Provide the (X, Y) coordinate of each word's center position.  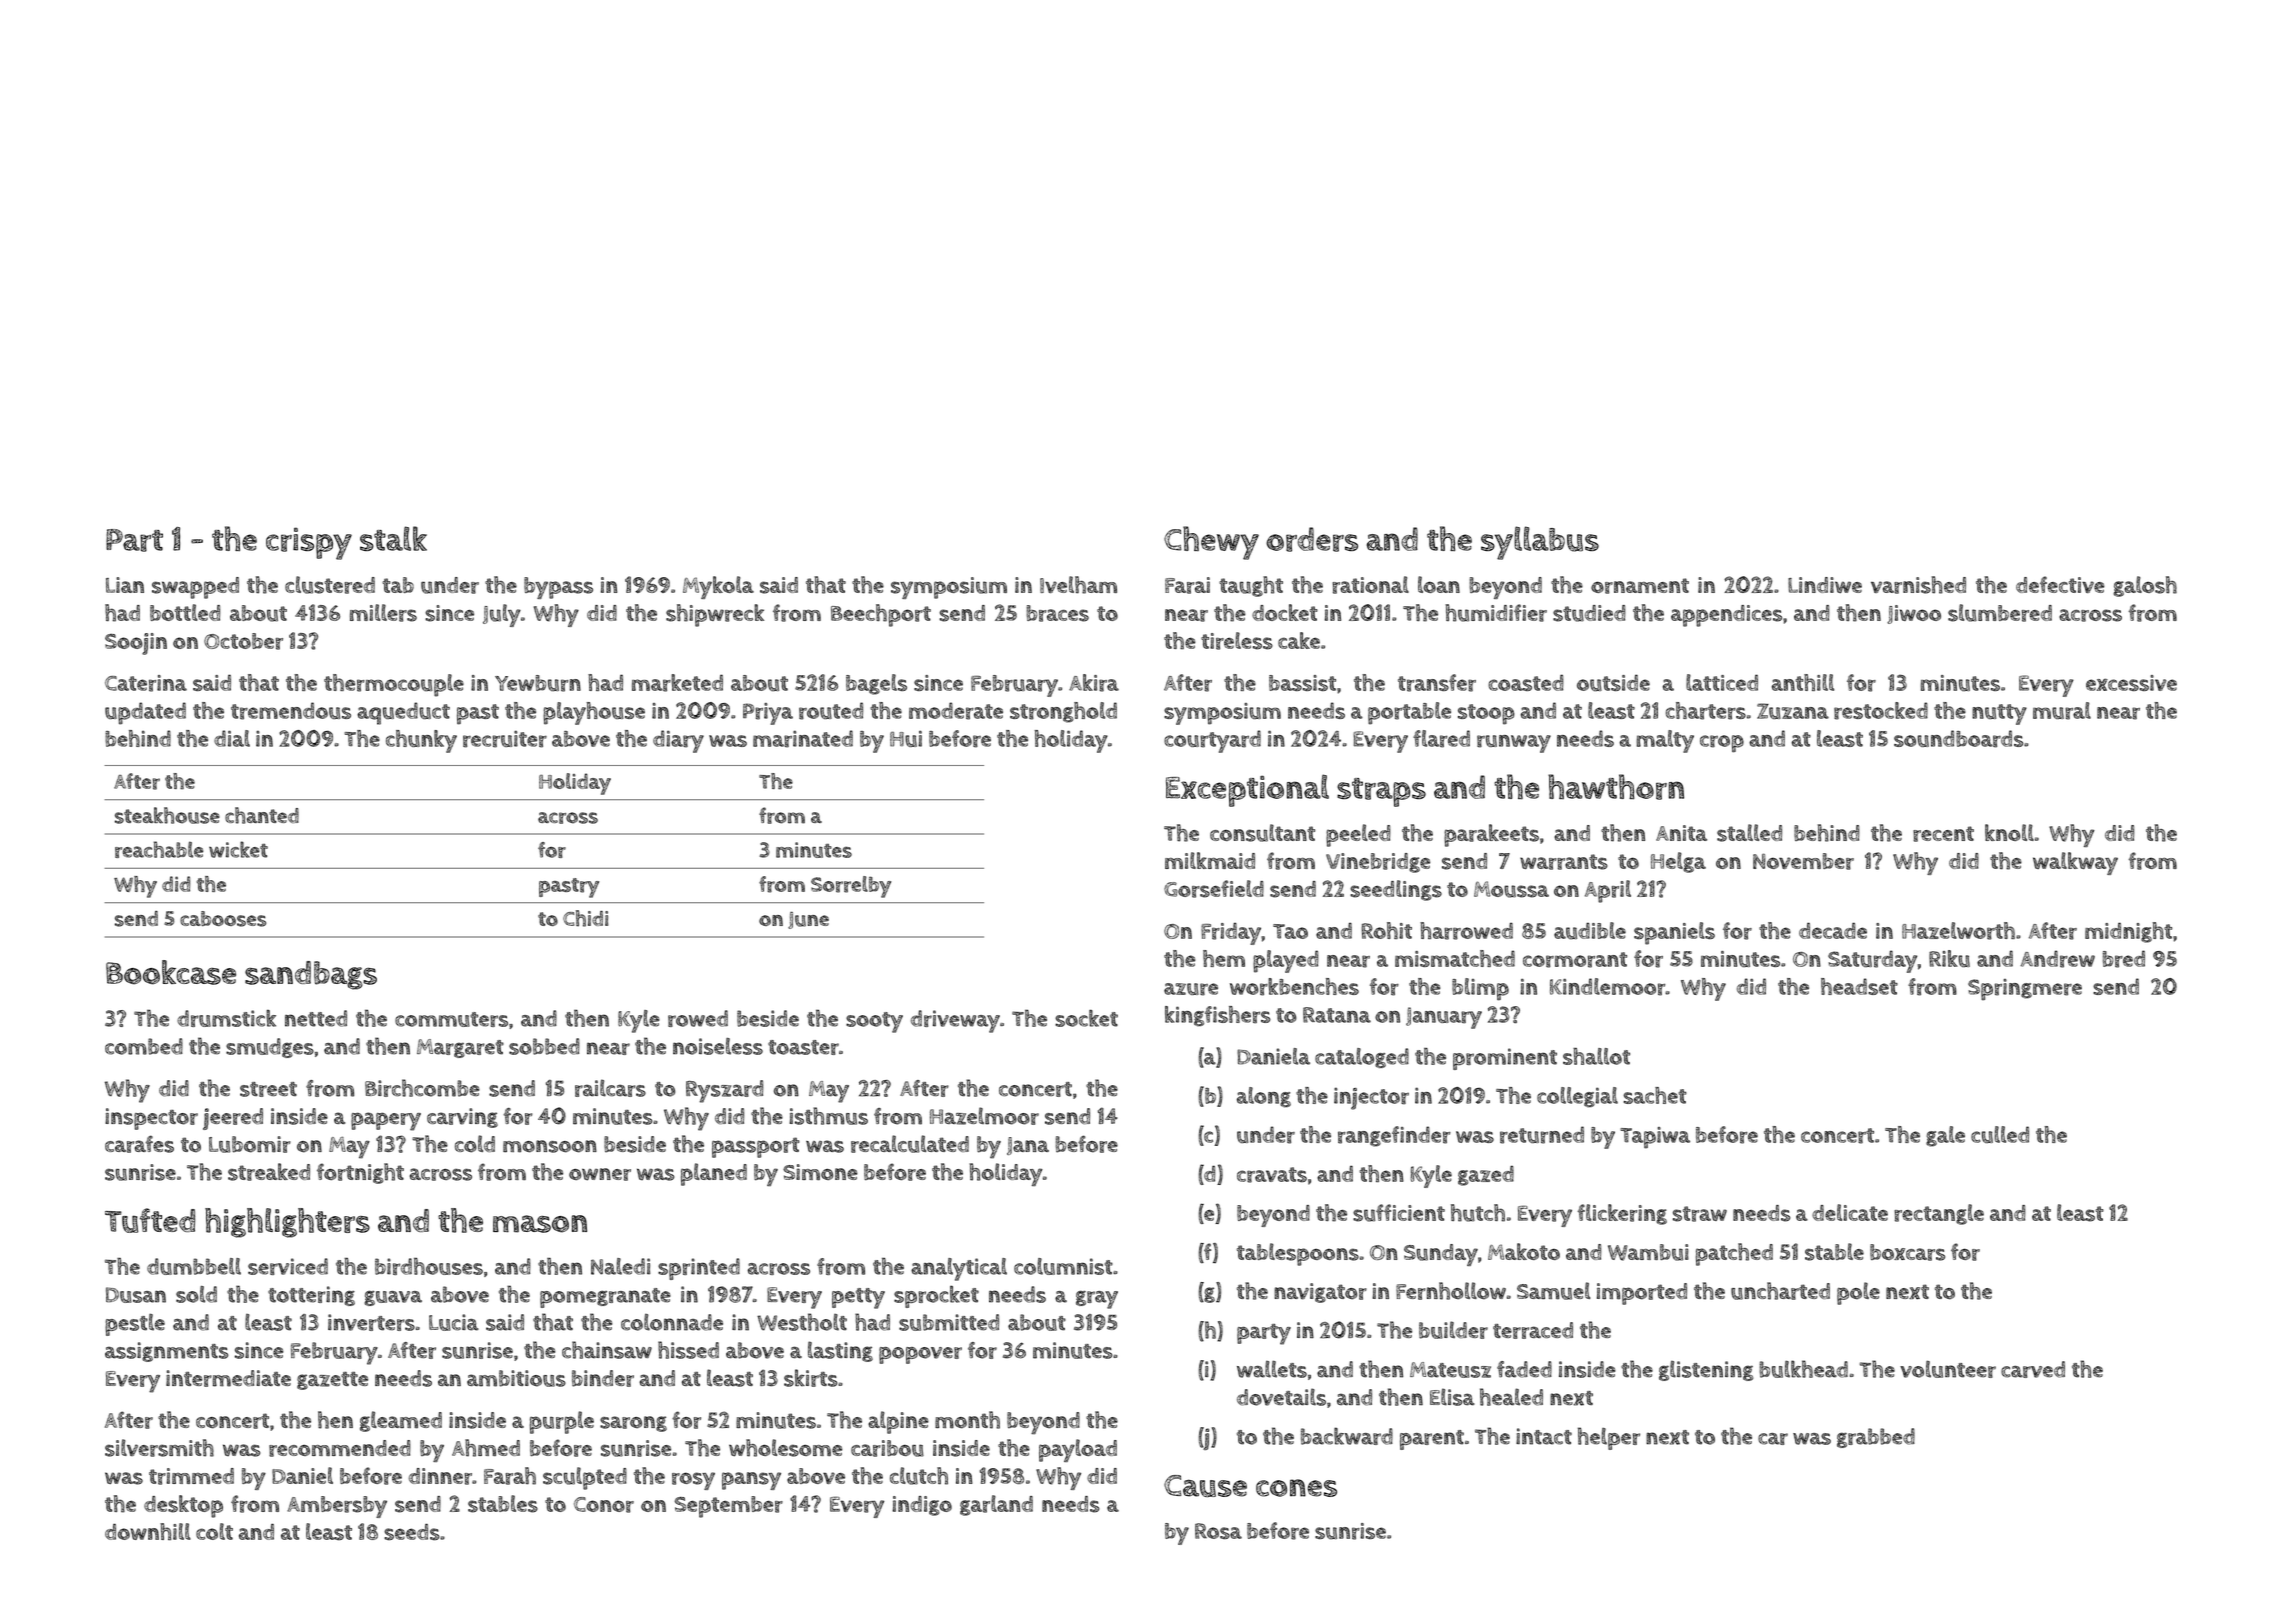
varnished (1918, 585)
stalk (393, 538)
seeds (412, 1532)
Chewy (1211, 543)
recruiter (505, 739)
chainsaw (607, 1350)
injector (1371, 1098)
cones (1296, 1488)
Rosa (1218, 1531)
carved (2033, 1369)
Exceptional (1247, 790)
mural (2062, 711)
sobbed (544, 1046)
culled (2000, 1134)
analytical (959, 1269)
